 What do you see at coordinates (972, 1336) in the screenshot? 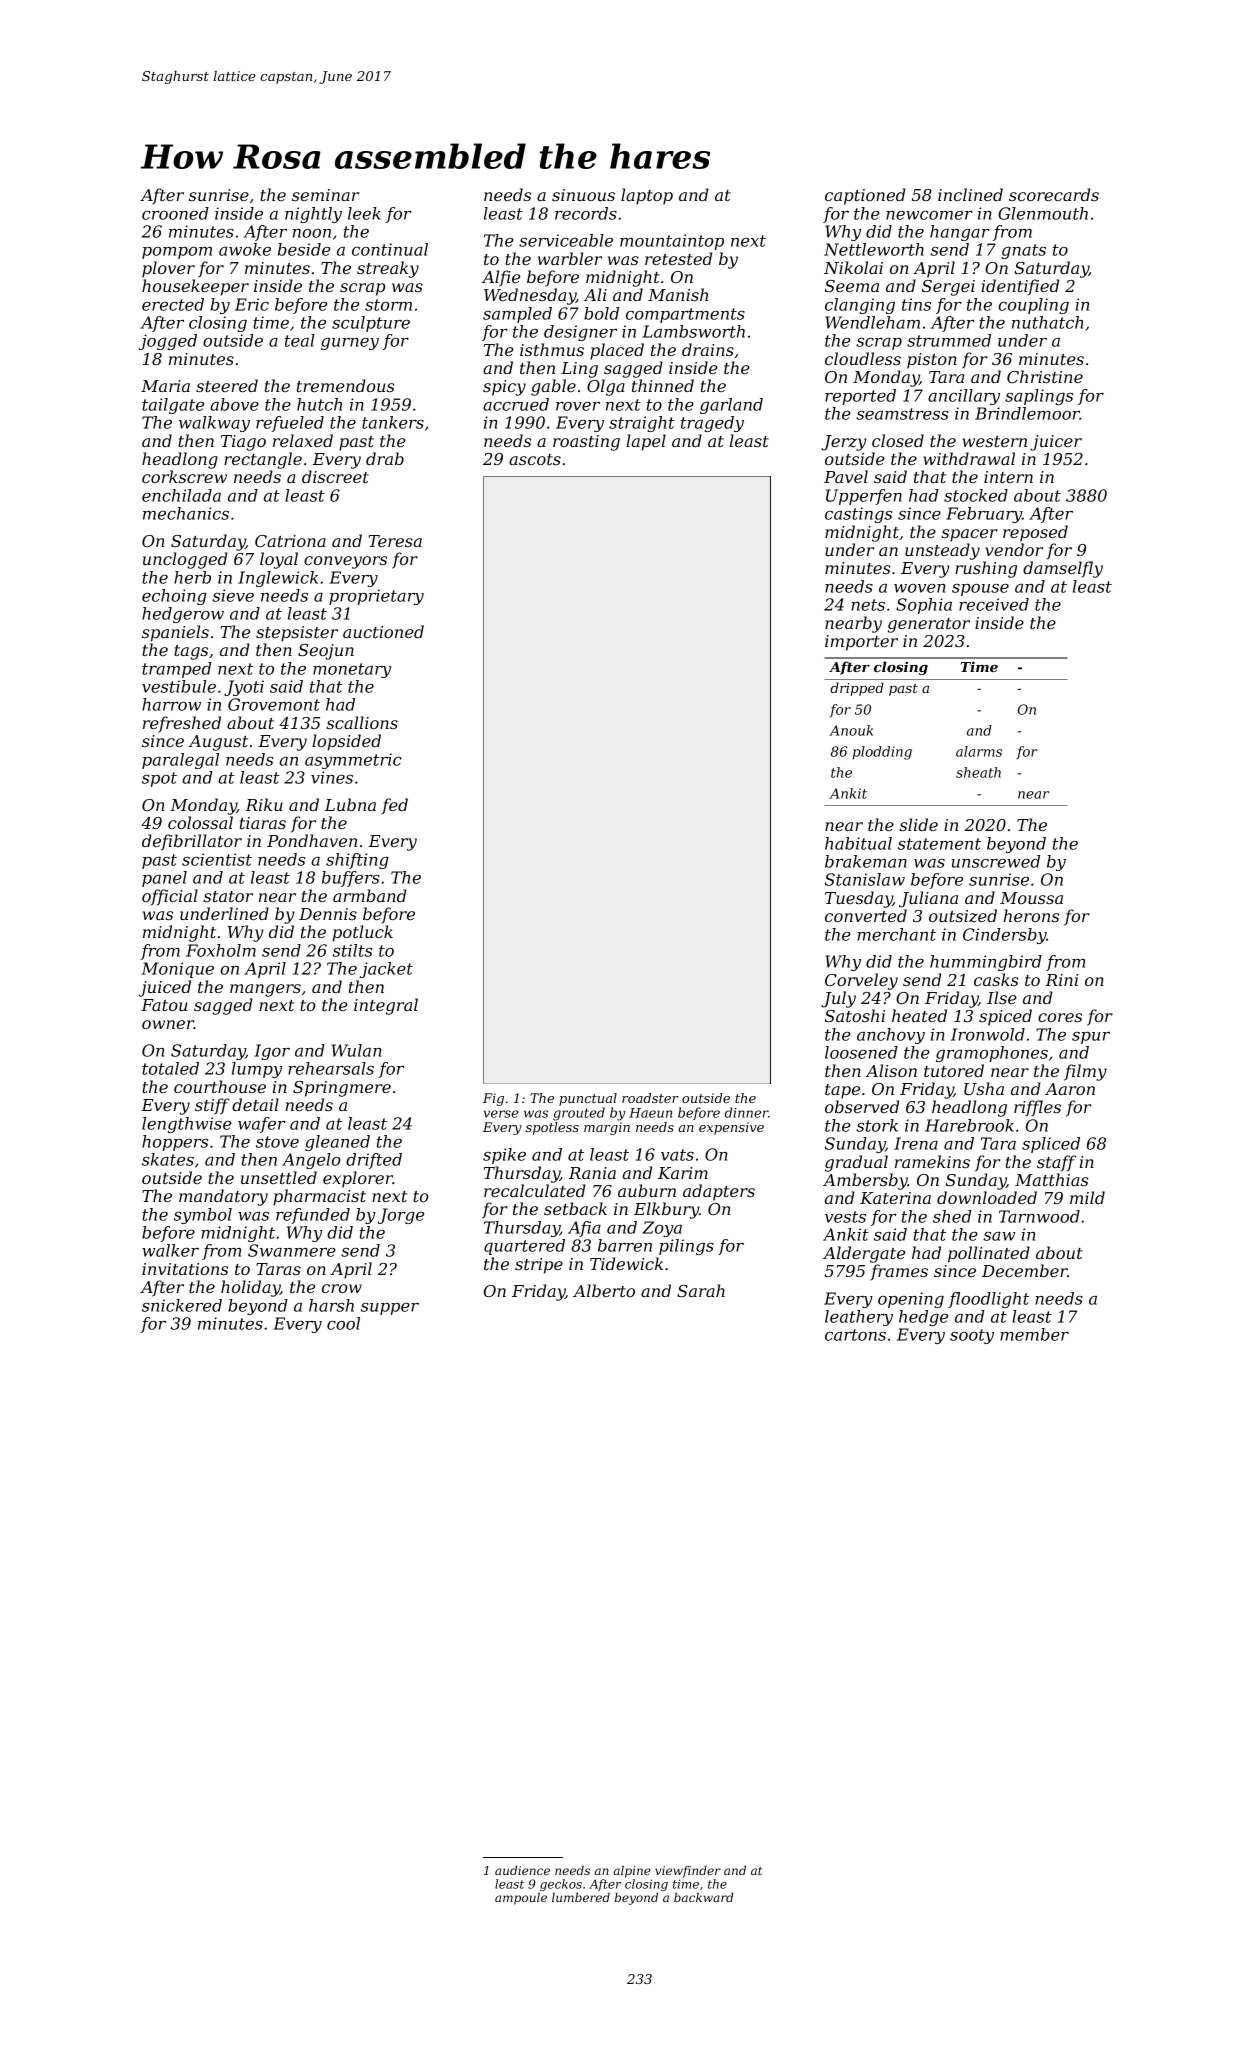
I see `sooty` at bounding box center [972, 1336].
